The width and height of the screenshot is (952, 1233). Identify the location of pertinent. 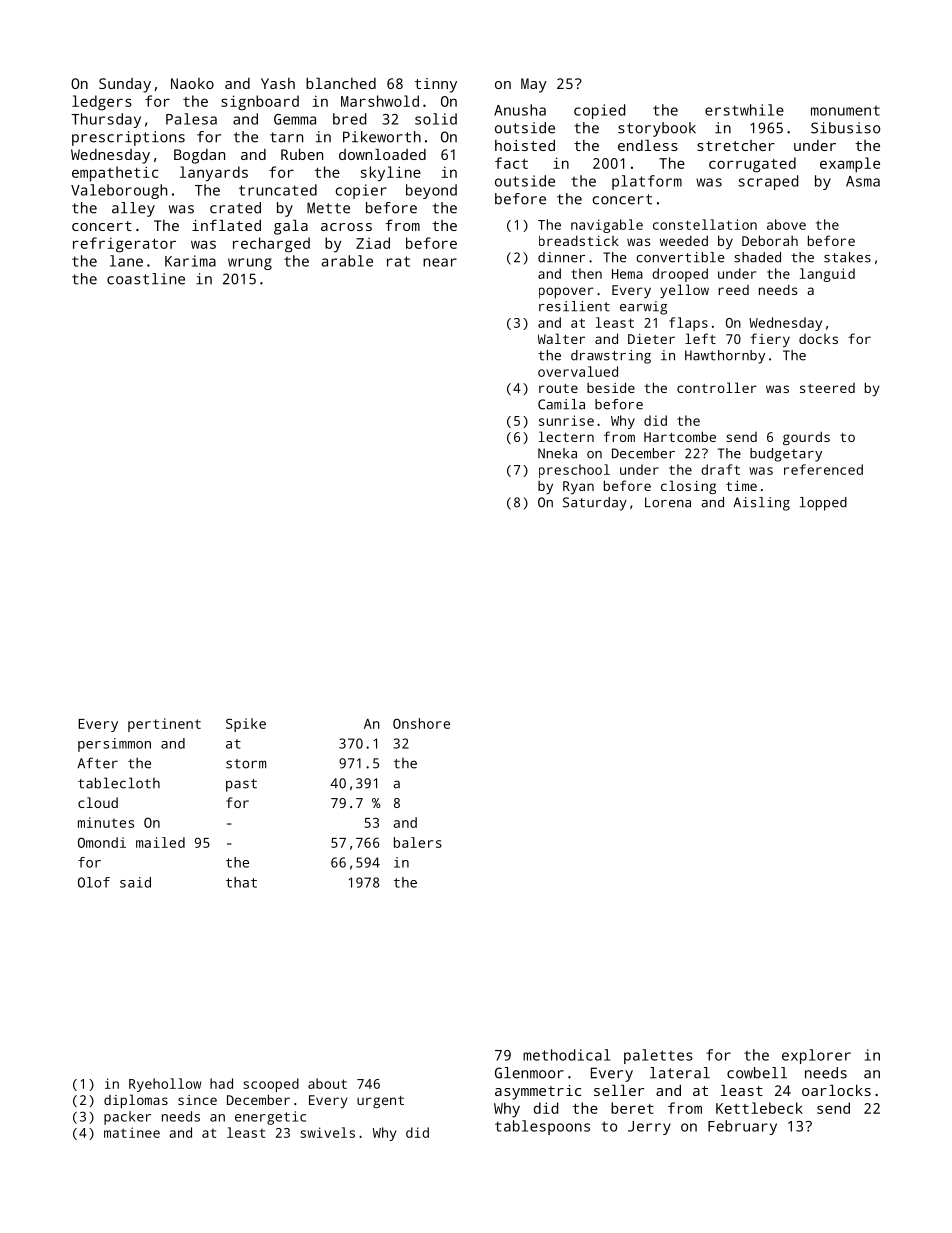
(164, 725).
